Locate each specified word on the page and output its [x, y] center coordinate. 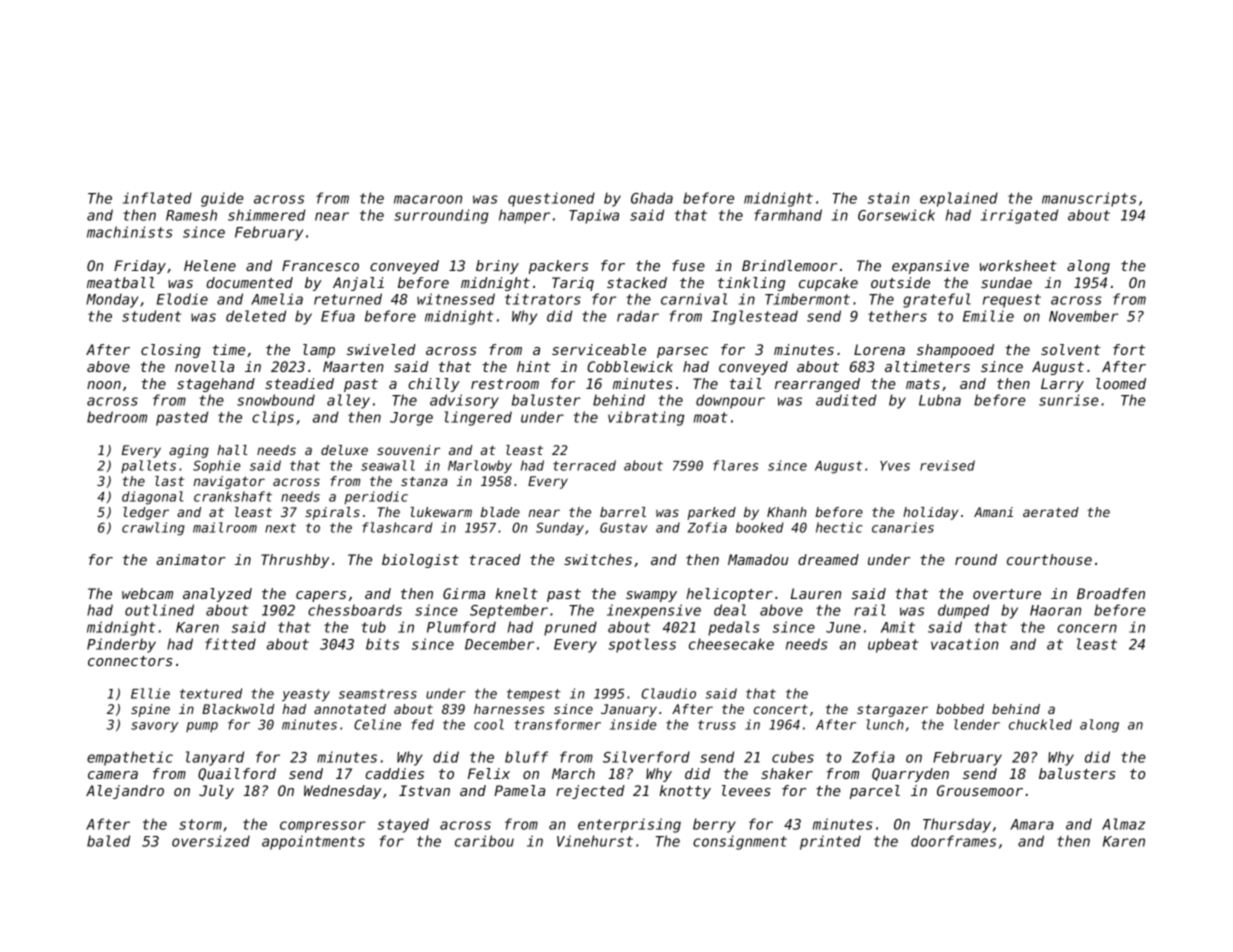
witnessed [456, 299]
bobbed [960, 709]
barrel [623, 512]
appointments [313, 842]
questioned [551, 199]
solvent [1071, 349]
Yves [895, 466]
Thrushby [295, 561]
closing [171, 351]
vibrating [646, 418]
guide [222, 199]
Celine [377, 724]
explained [959, 199]
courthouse [1049, 559]
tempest [534, 695]
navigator [229, 482]
